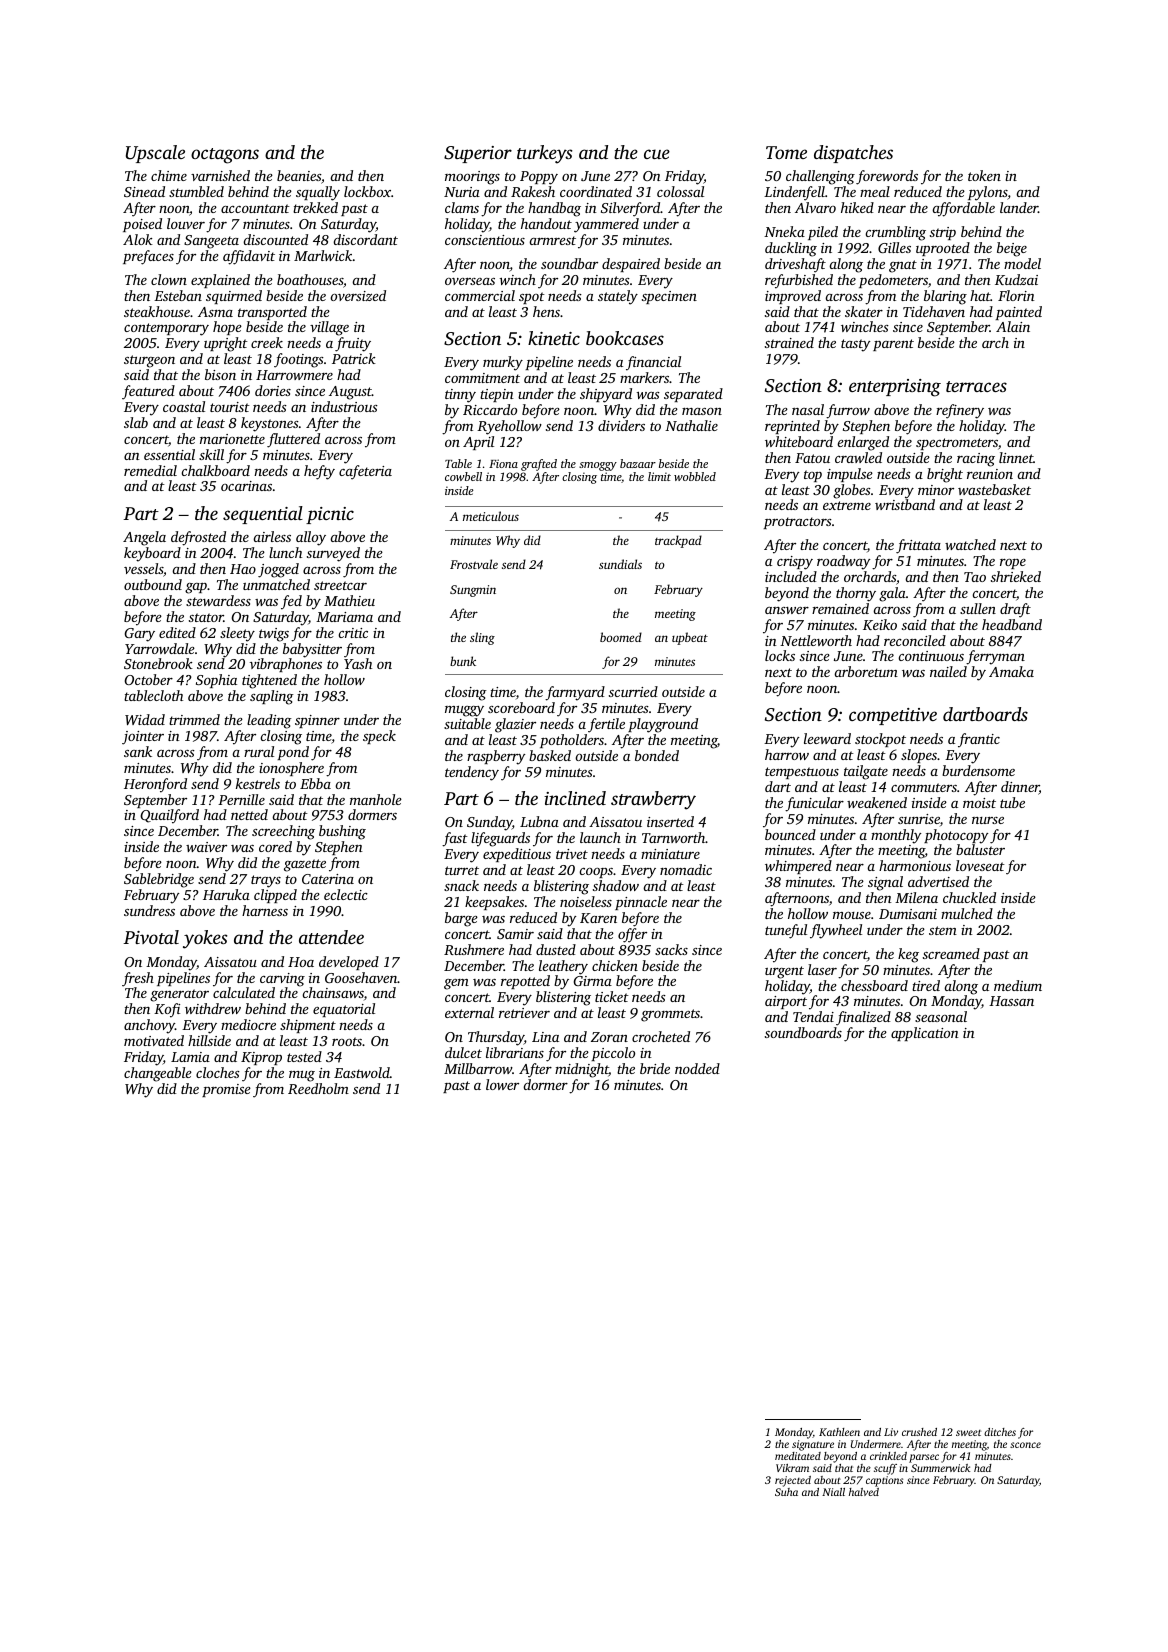  I want to click on Alain, so click(1013, 326).
